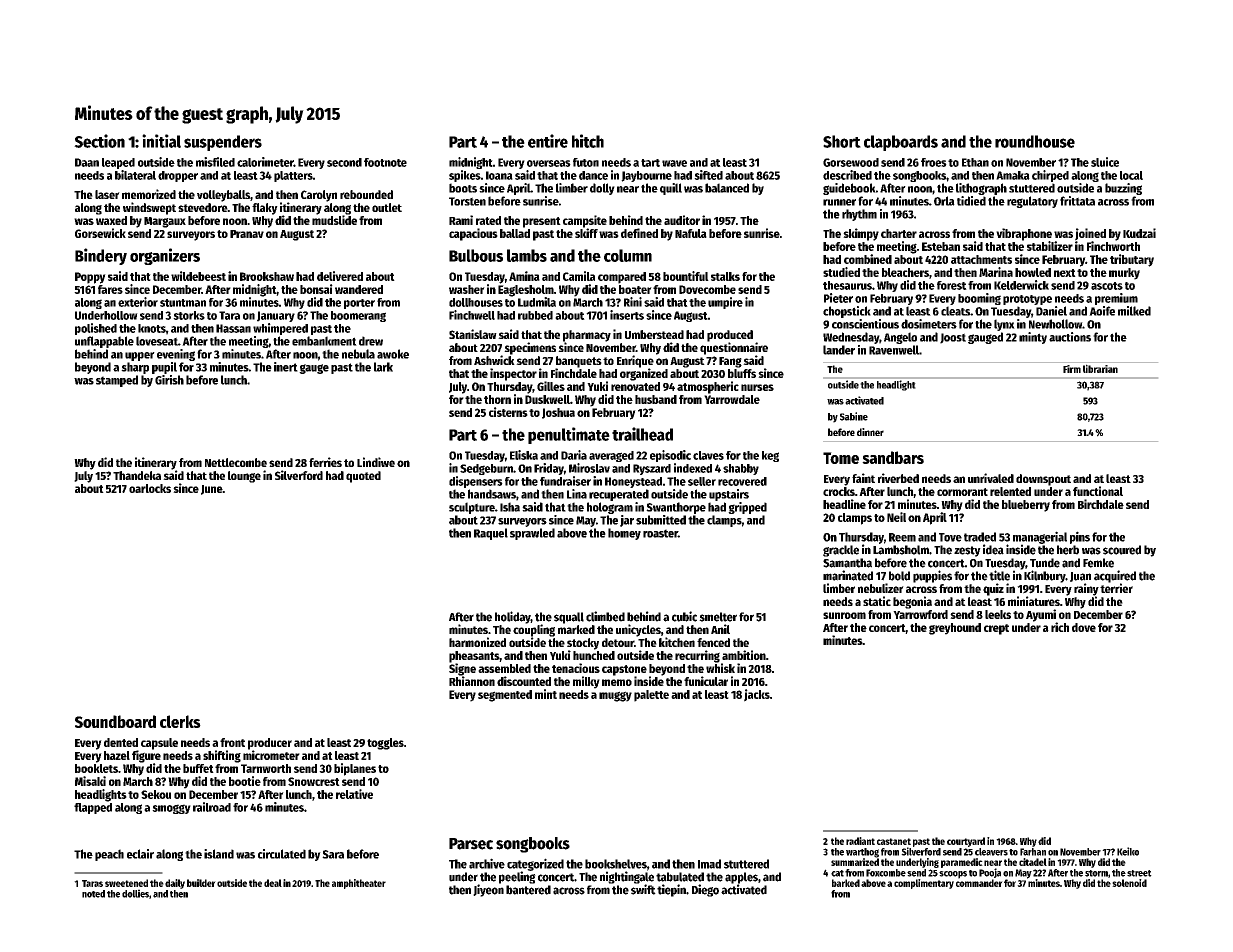  What do you see at coordinates (548, 141) in the screenshot?
I see `entire` at bounding box center [548, 141].
